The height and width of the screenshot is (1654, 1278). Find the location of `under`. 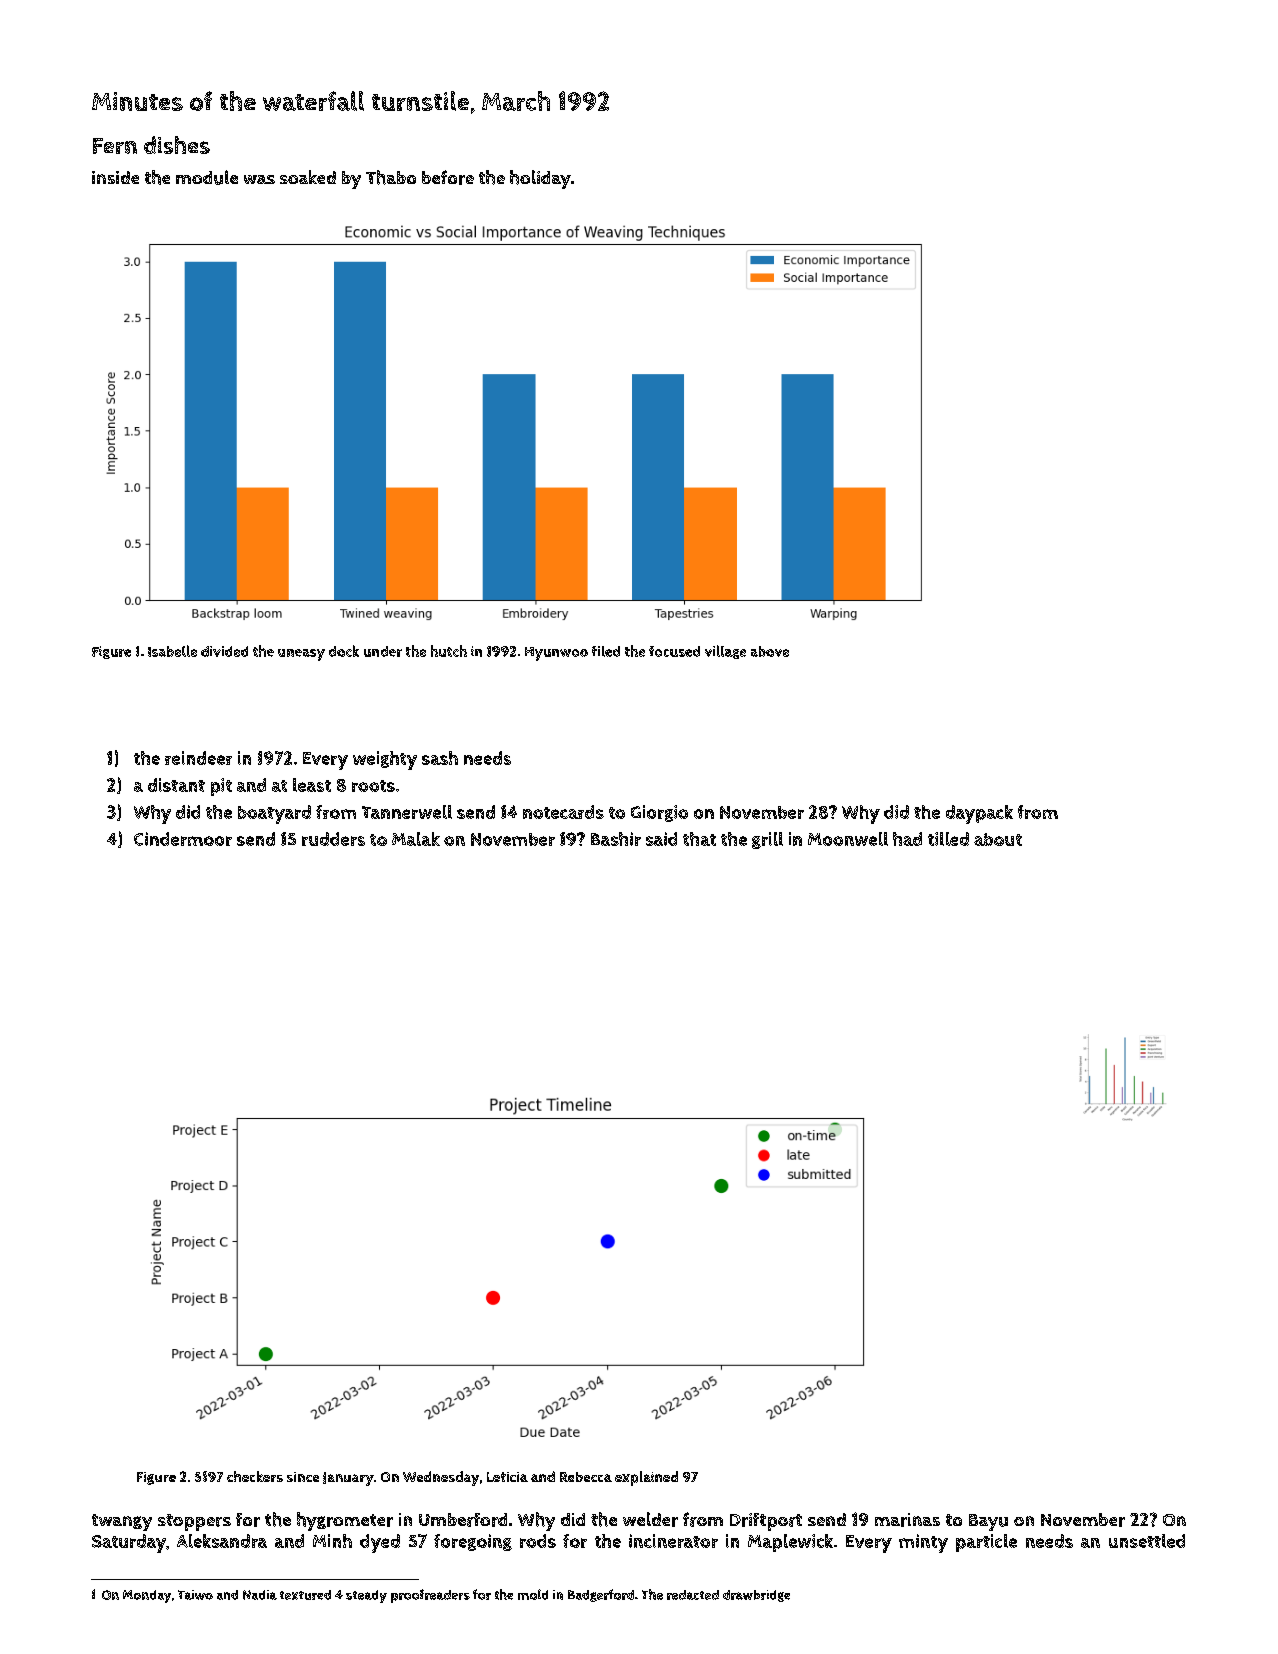

under is located at coordinates (383, 651).
